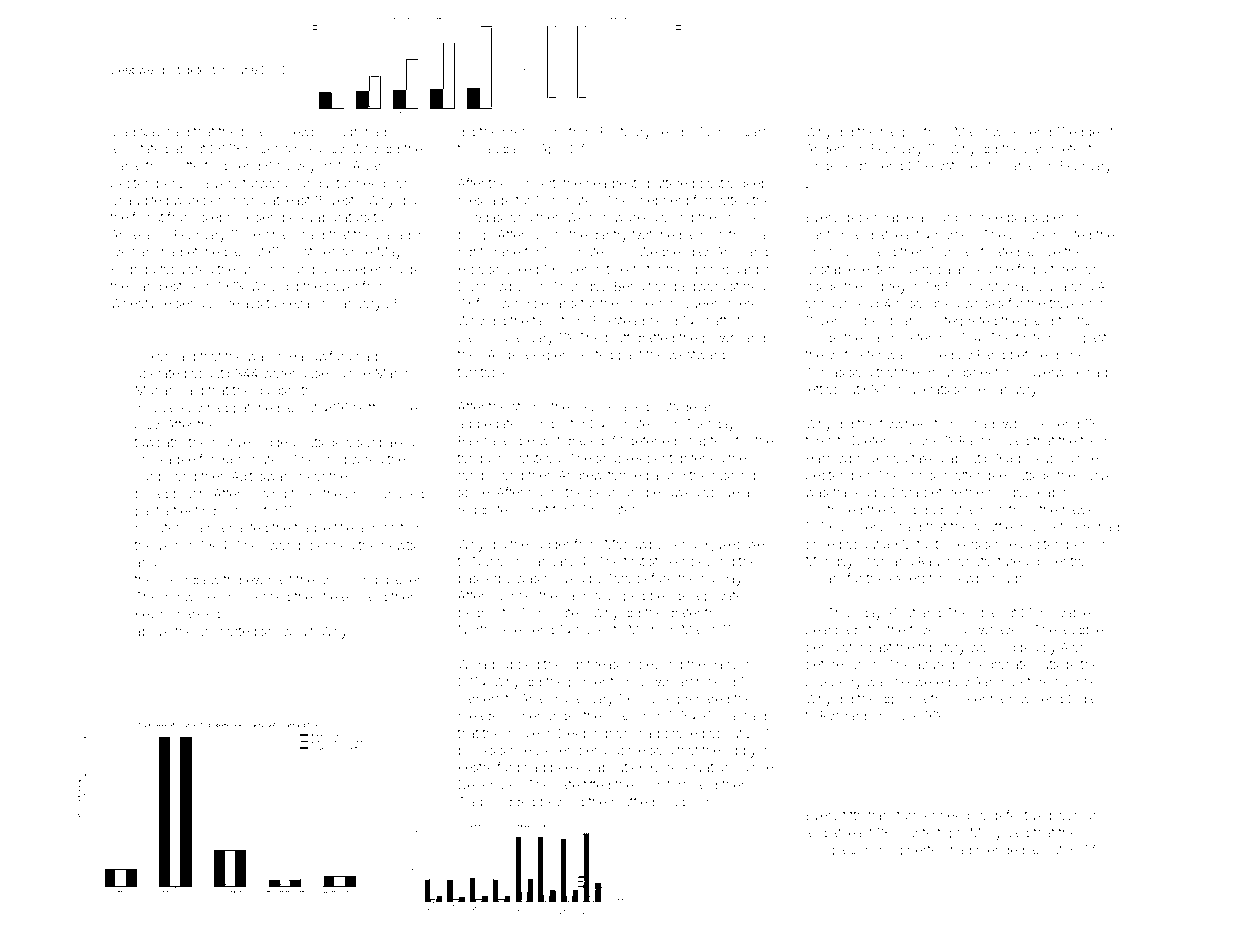 Image resolution: width=1233 pixels, height=952 pixels. Describe the element at coordinates (918, 850) in the page. I see `Upperfen` at that location.
